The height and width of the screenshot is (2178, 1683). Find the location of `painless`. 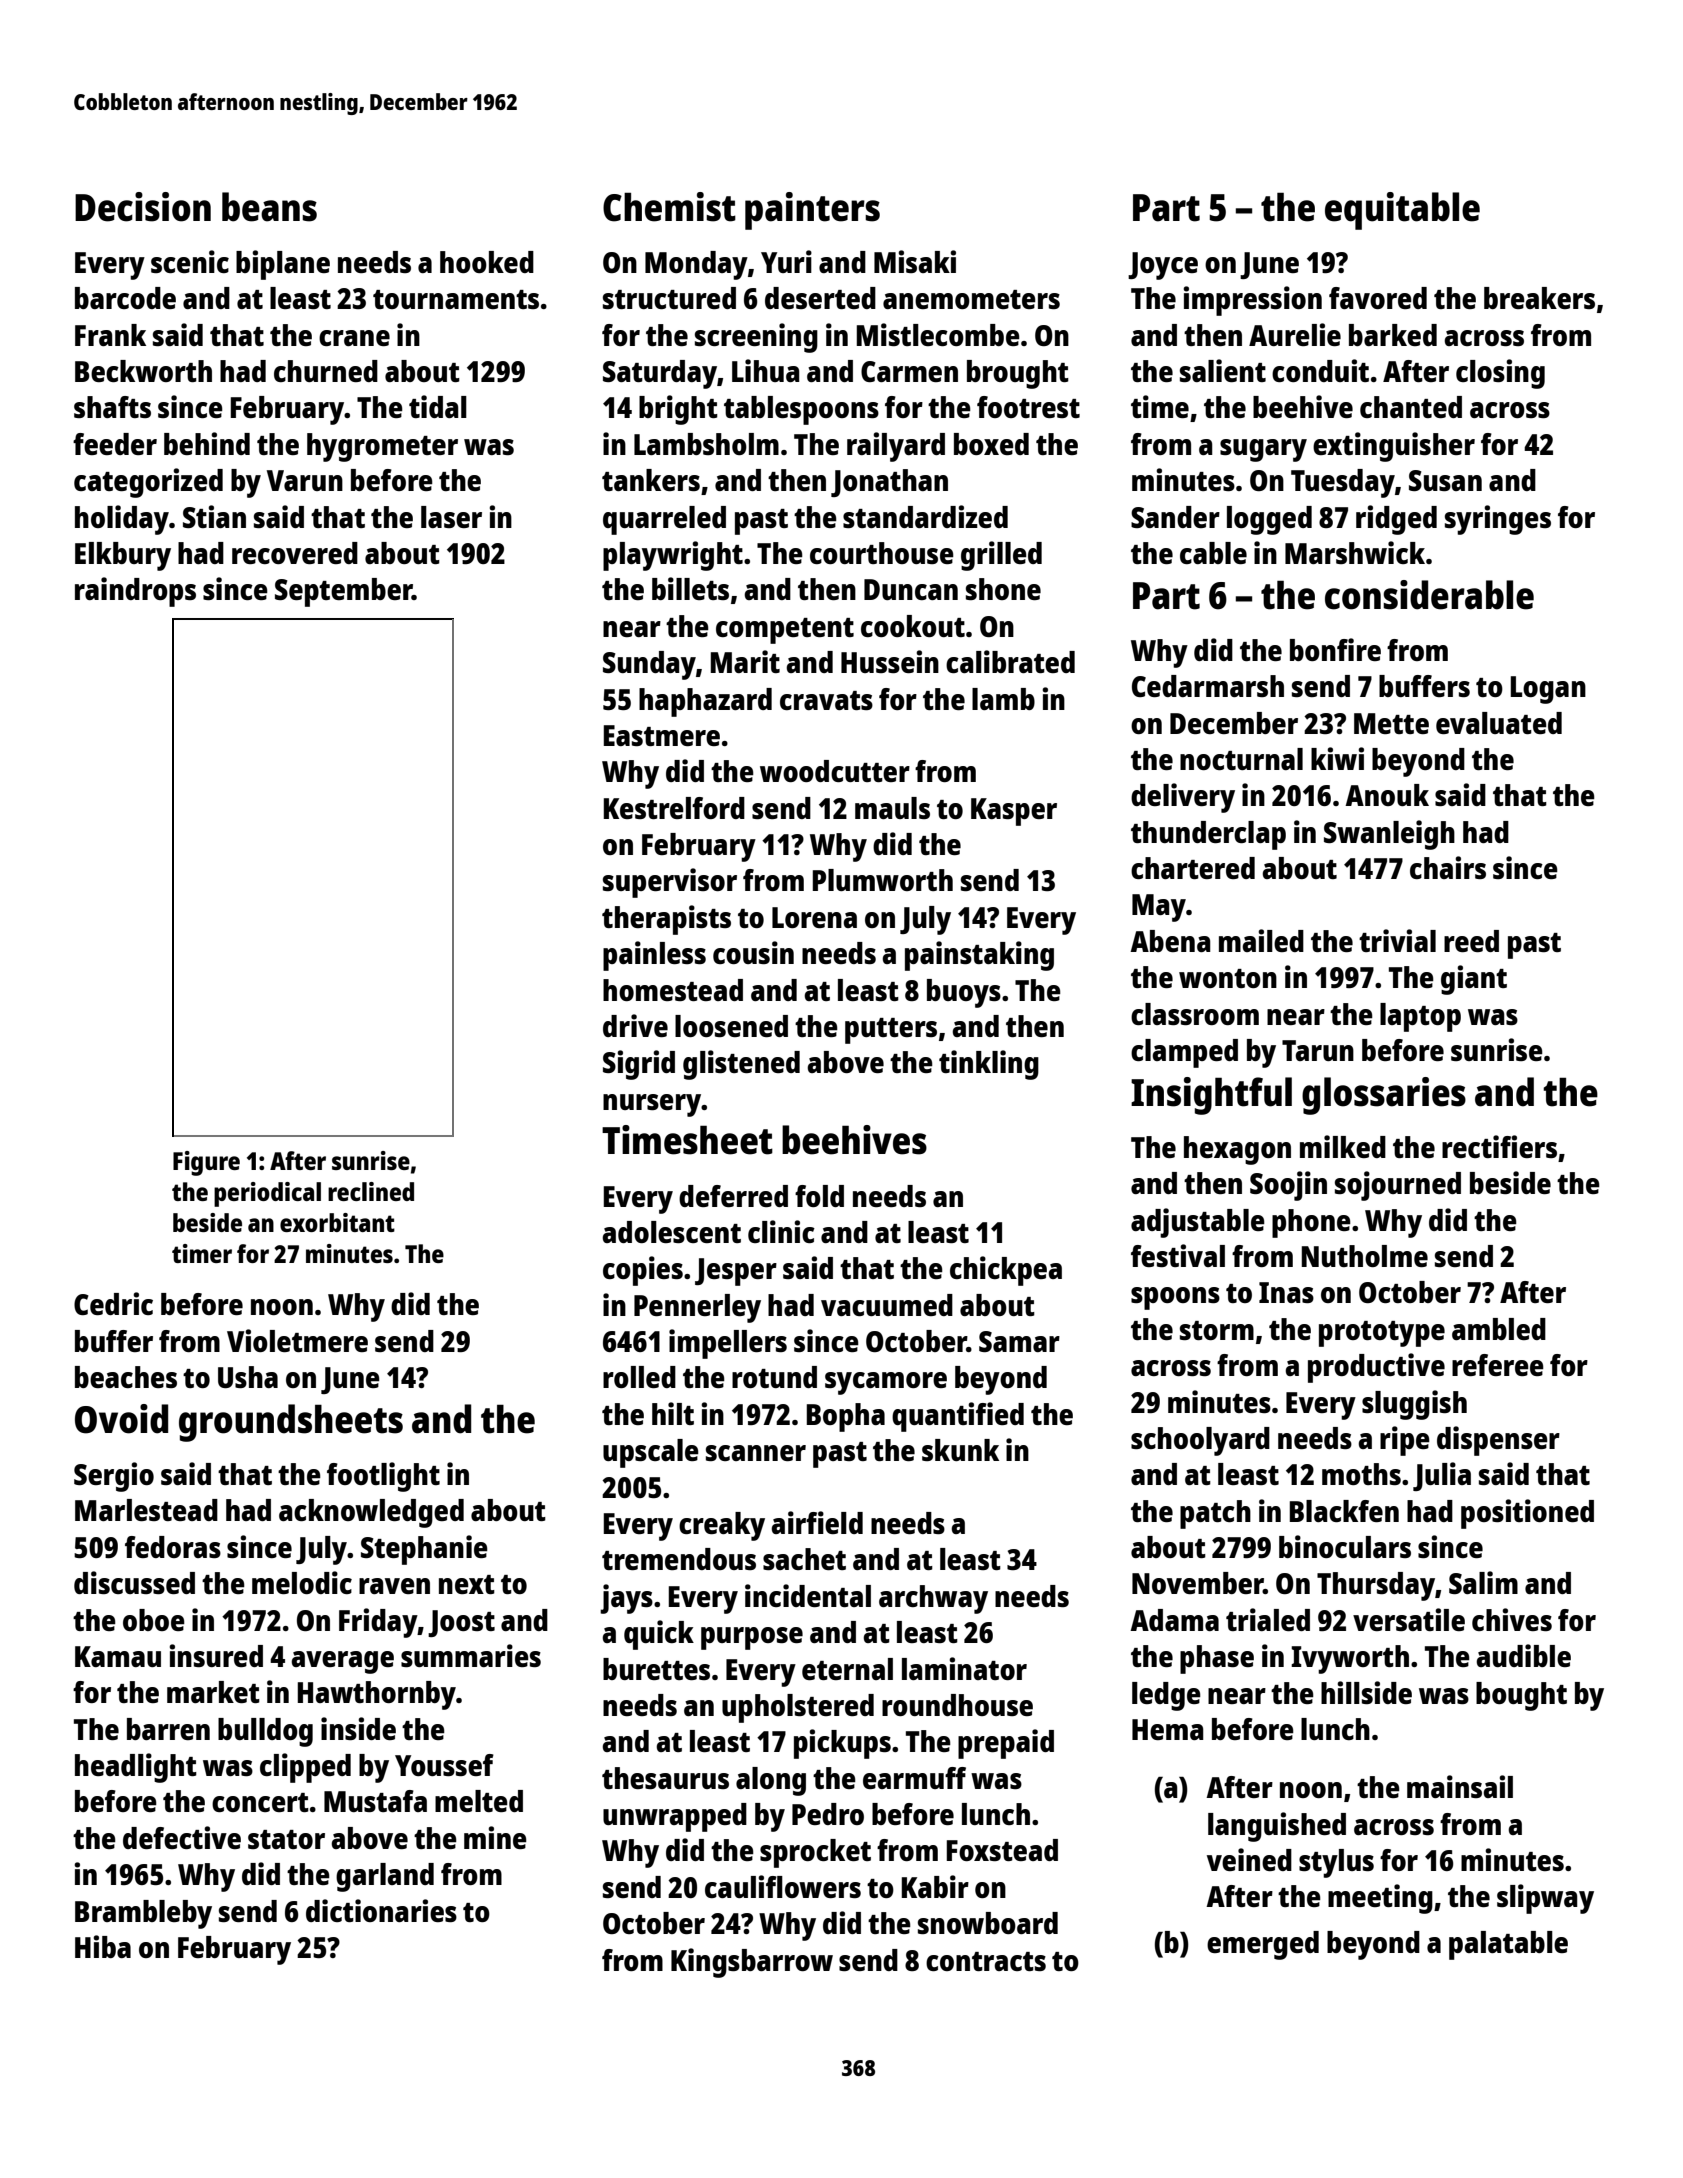

painless is located at coordinates (654, 956).
